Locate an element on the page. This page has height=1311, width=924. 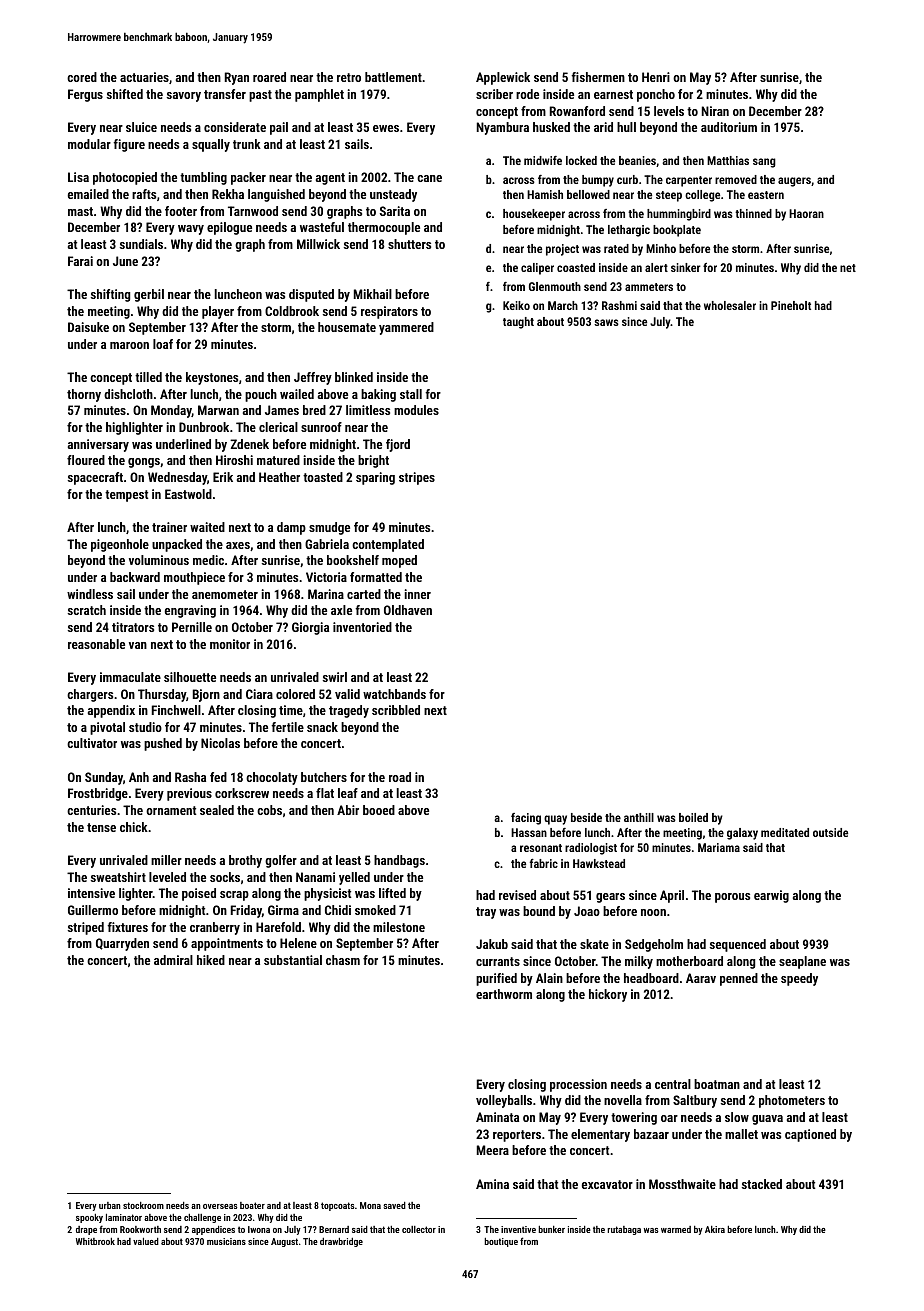
battlement is located at coordinates (393, 77).
